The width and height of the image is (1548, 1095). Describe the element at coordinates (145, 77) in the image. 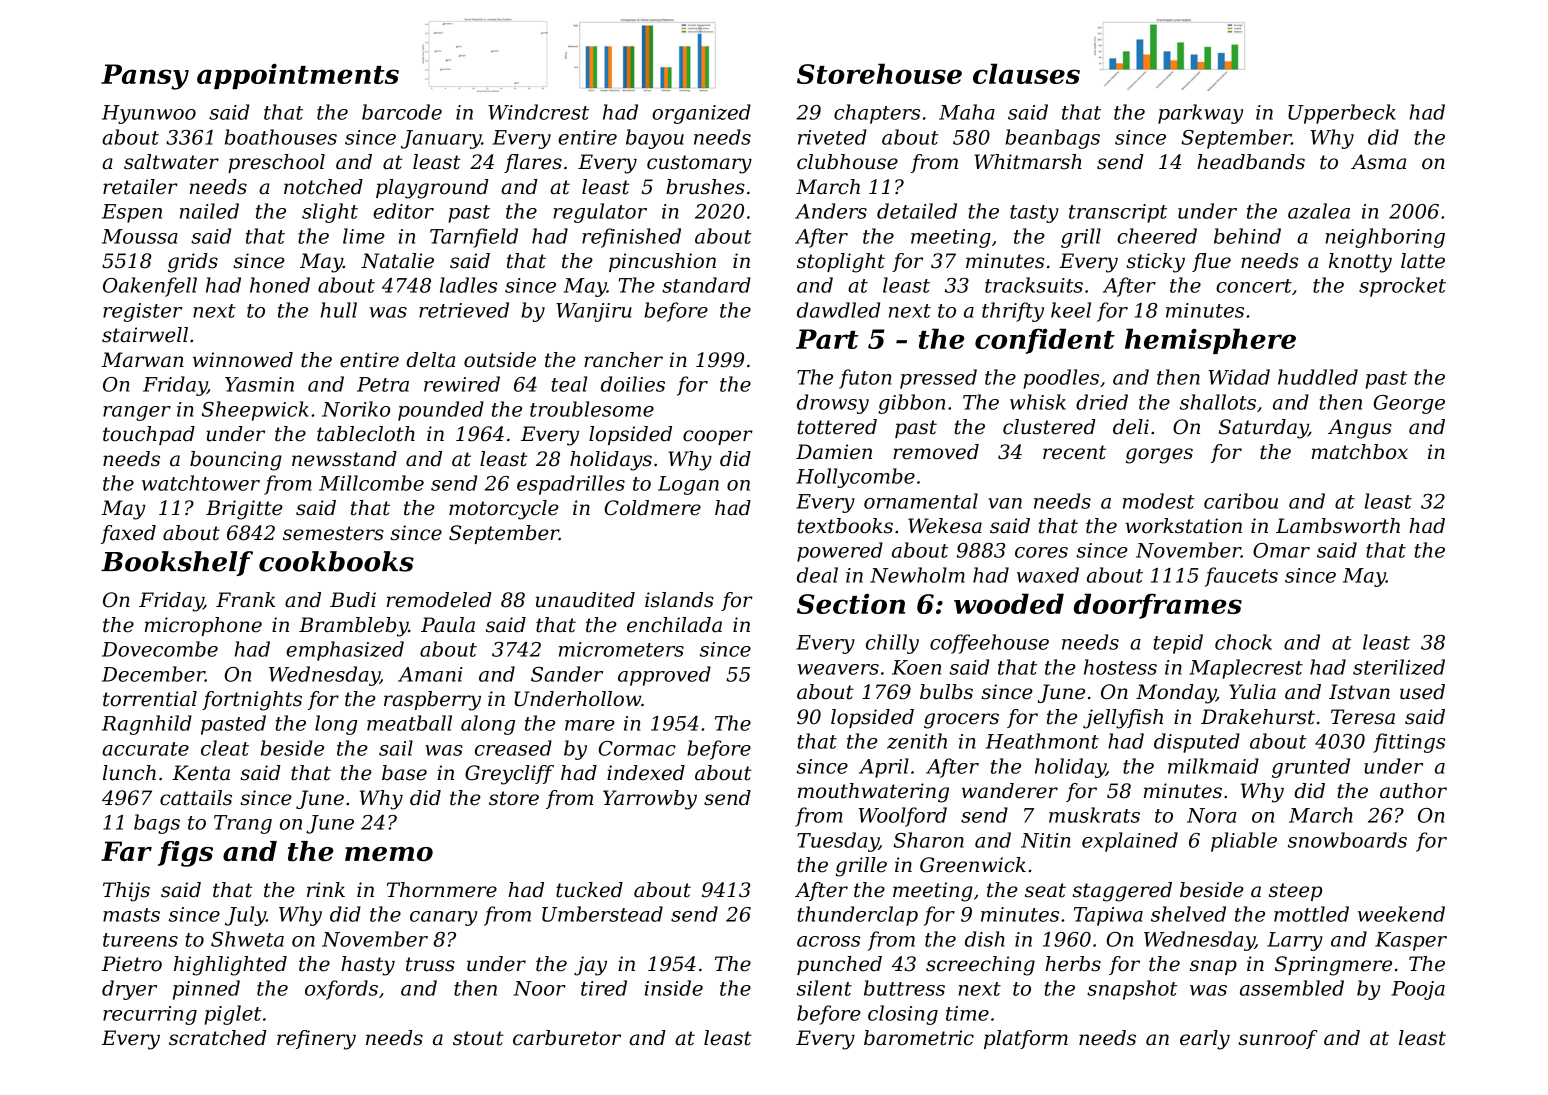

I see `Pansy` at that location.
